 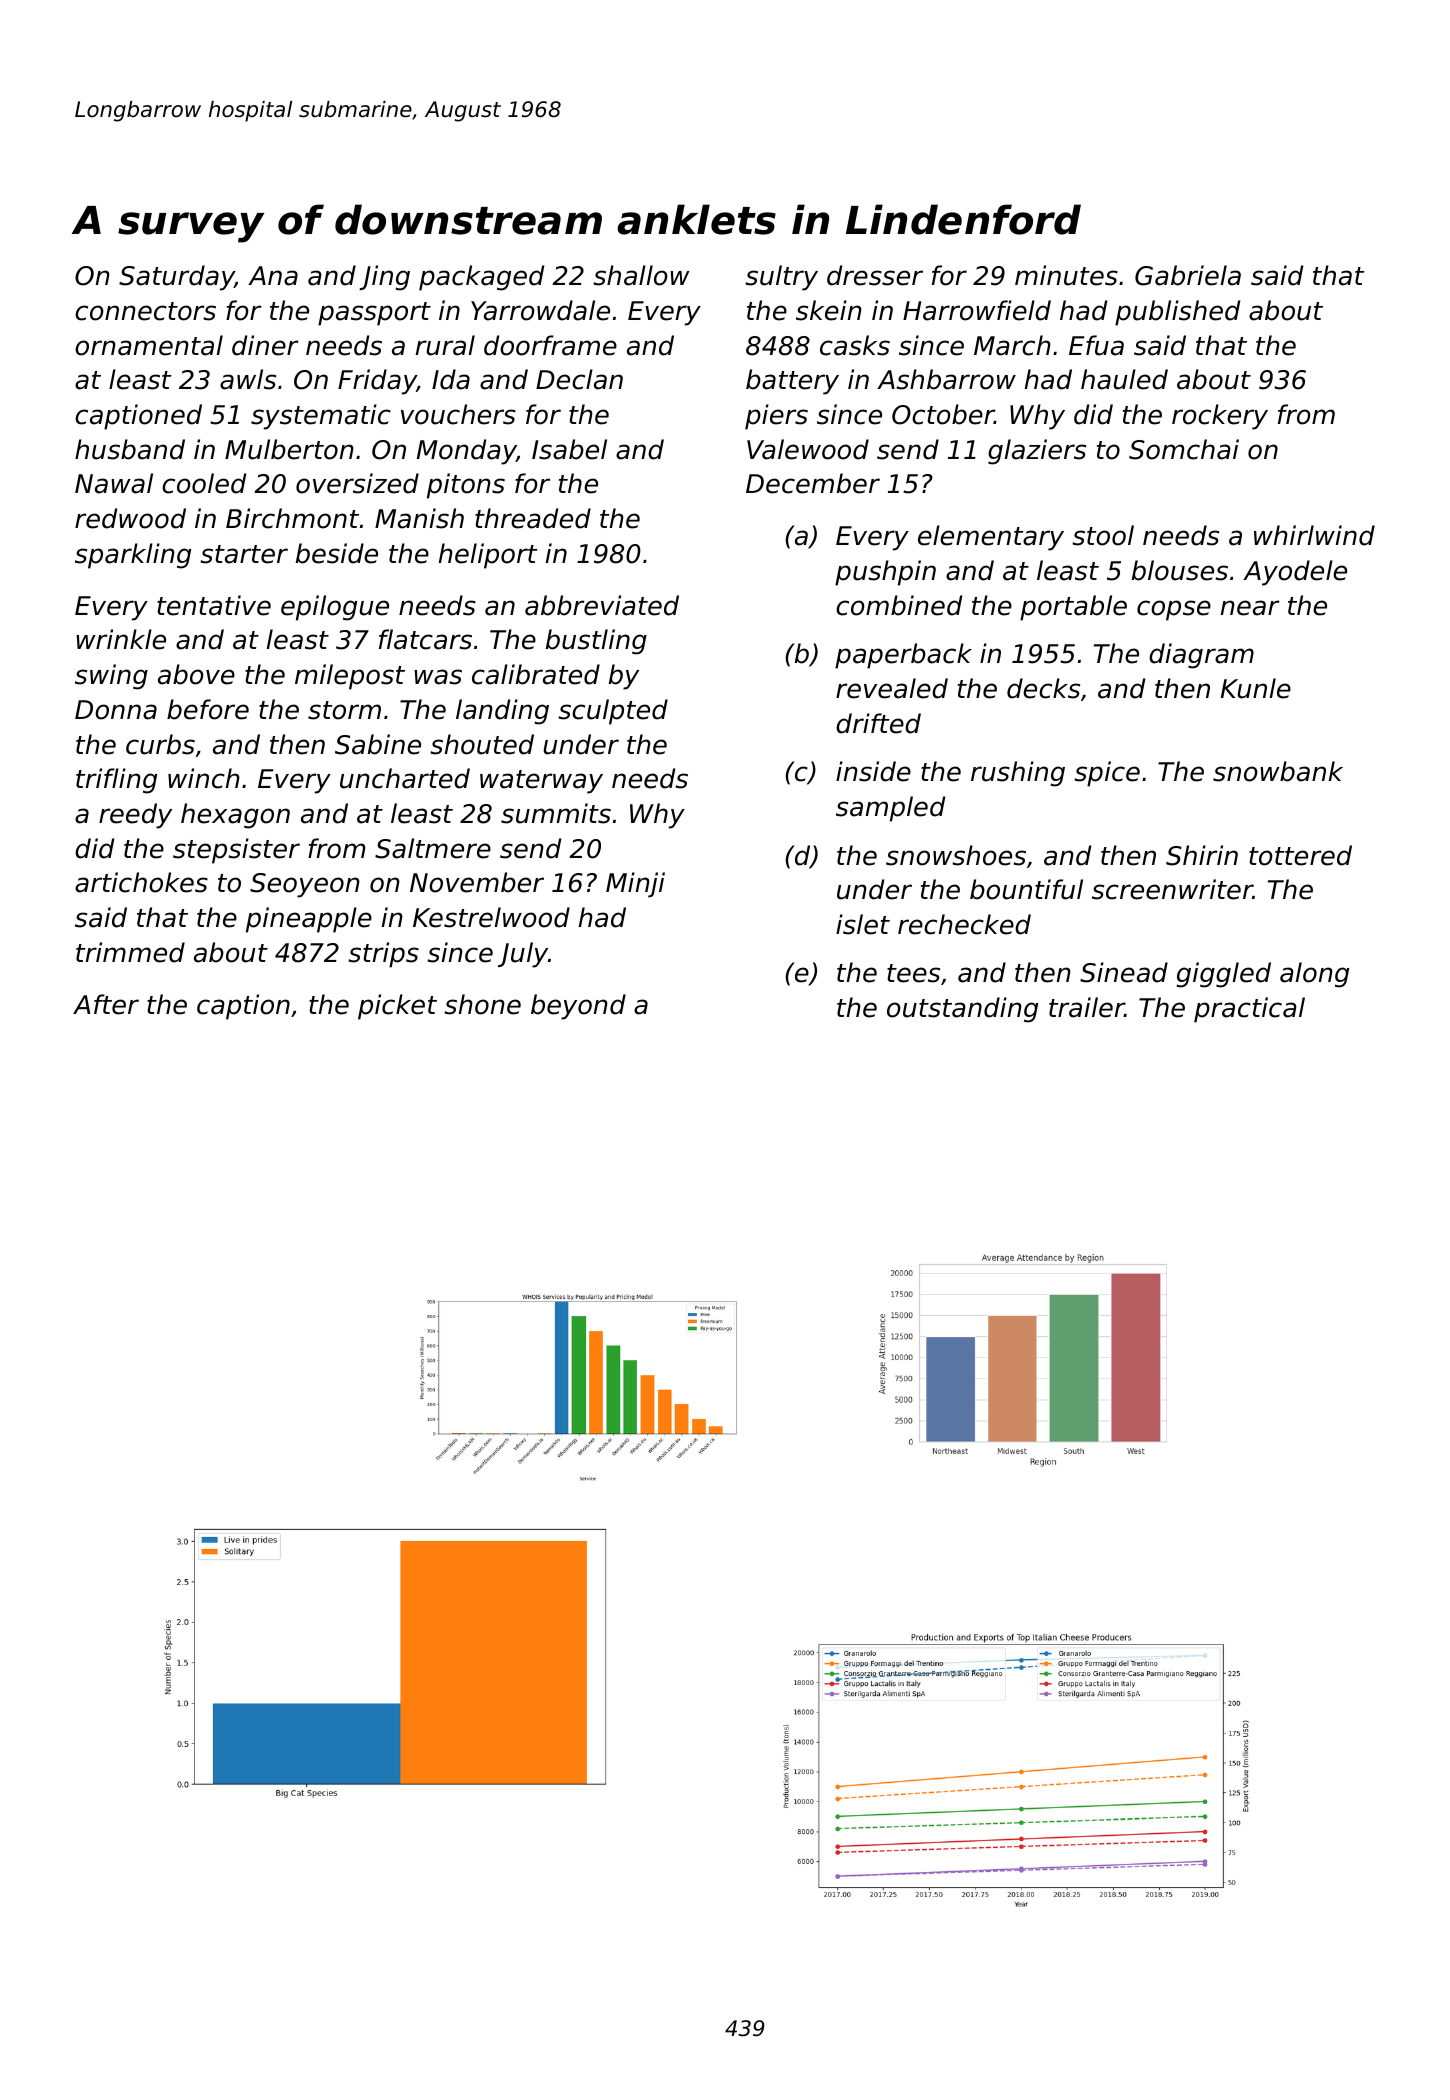 What do you see at coordinates (1103, 535) in the image?
I see `stool` at bounding box center [1103, 535].
